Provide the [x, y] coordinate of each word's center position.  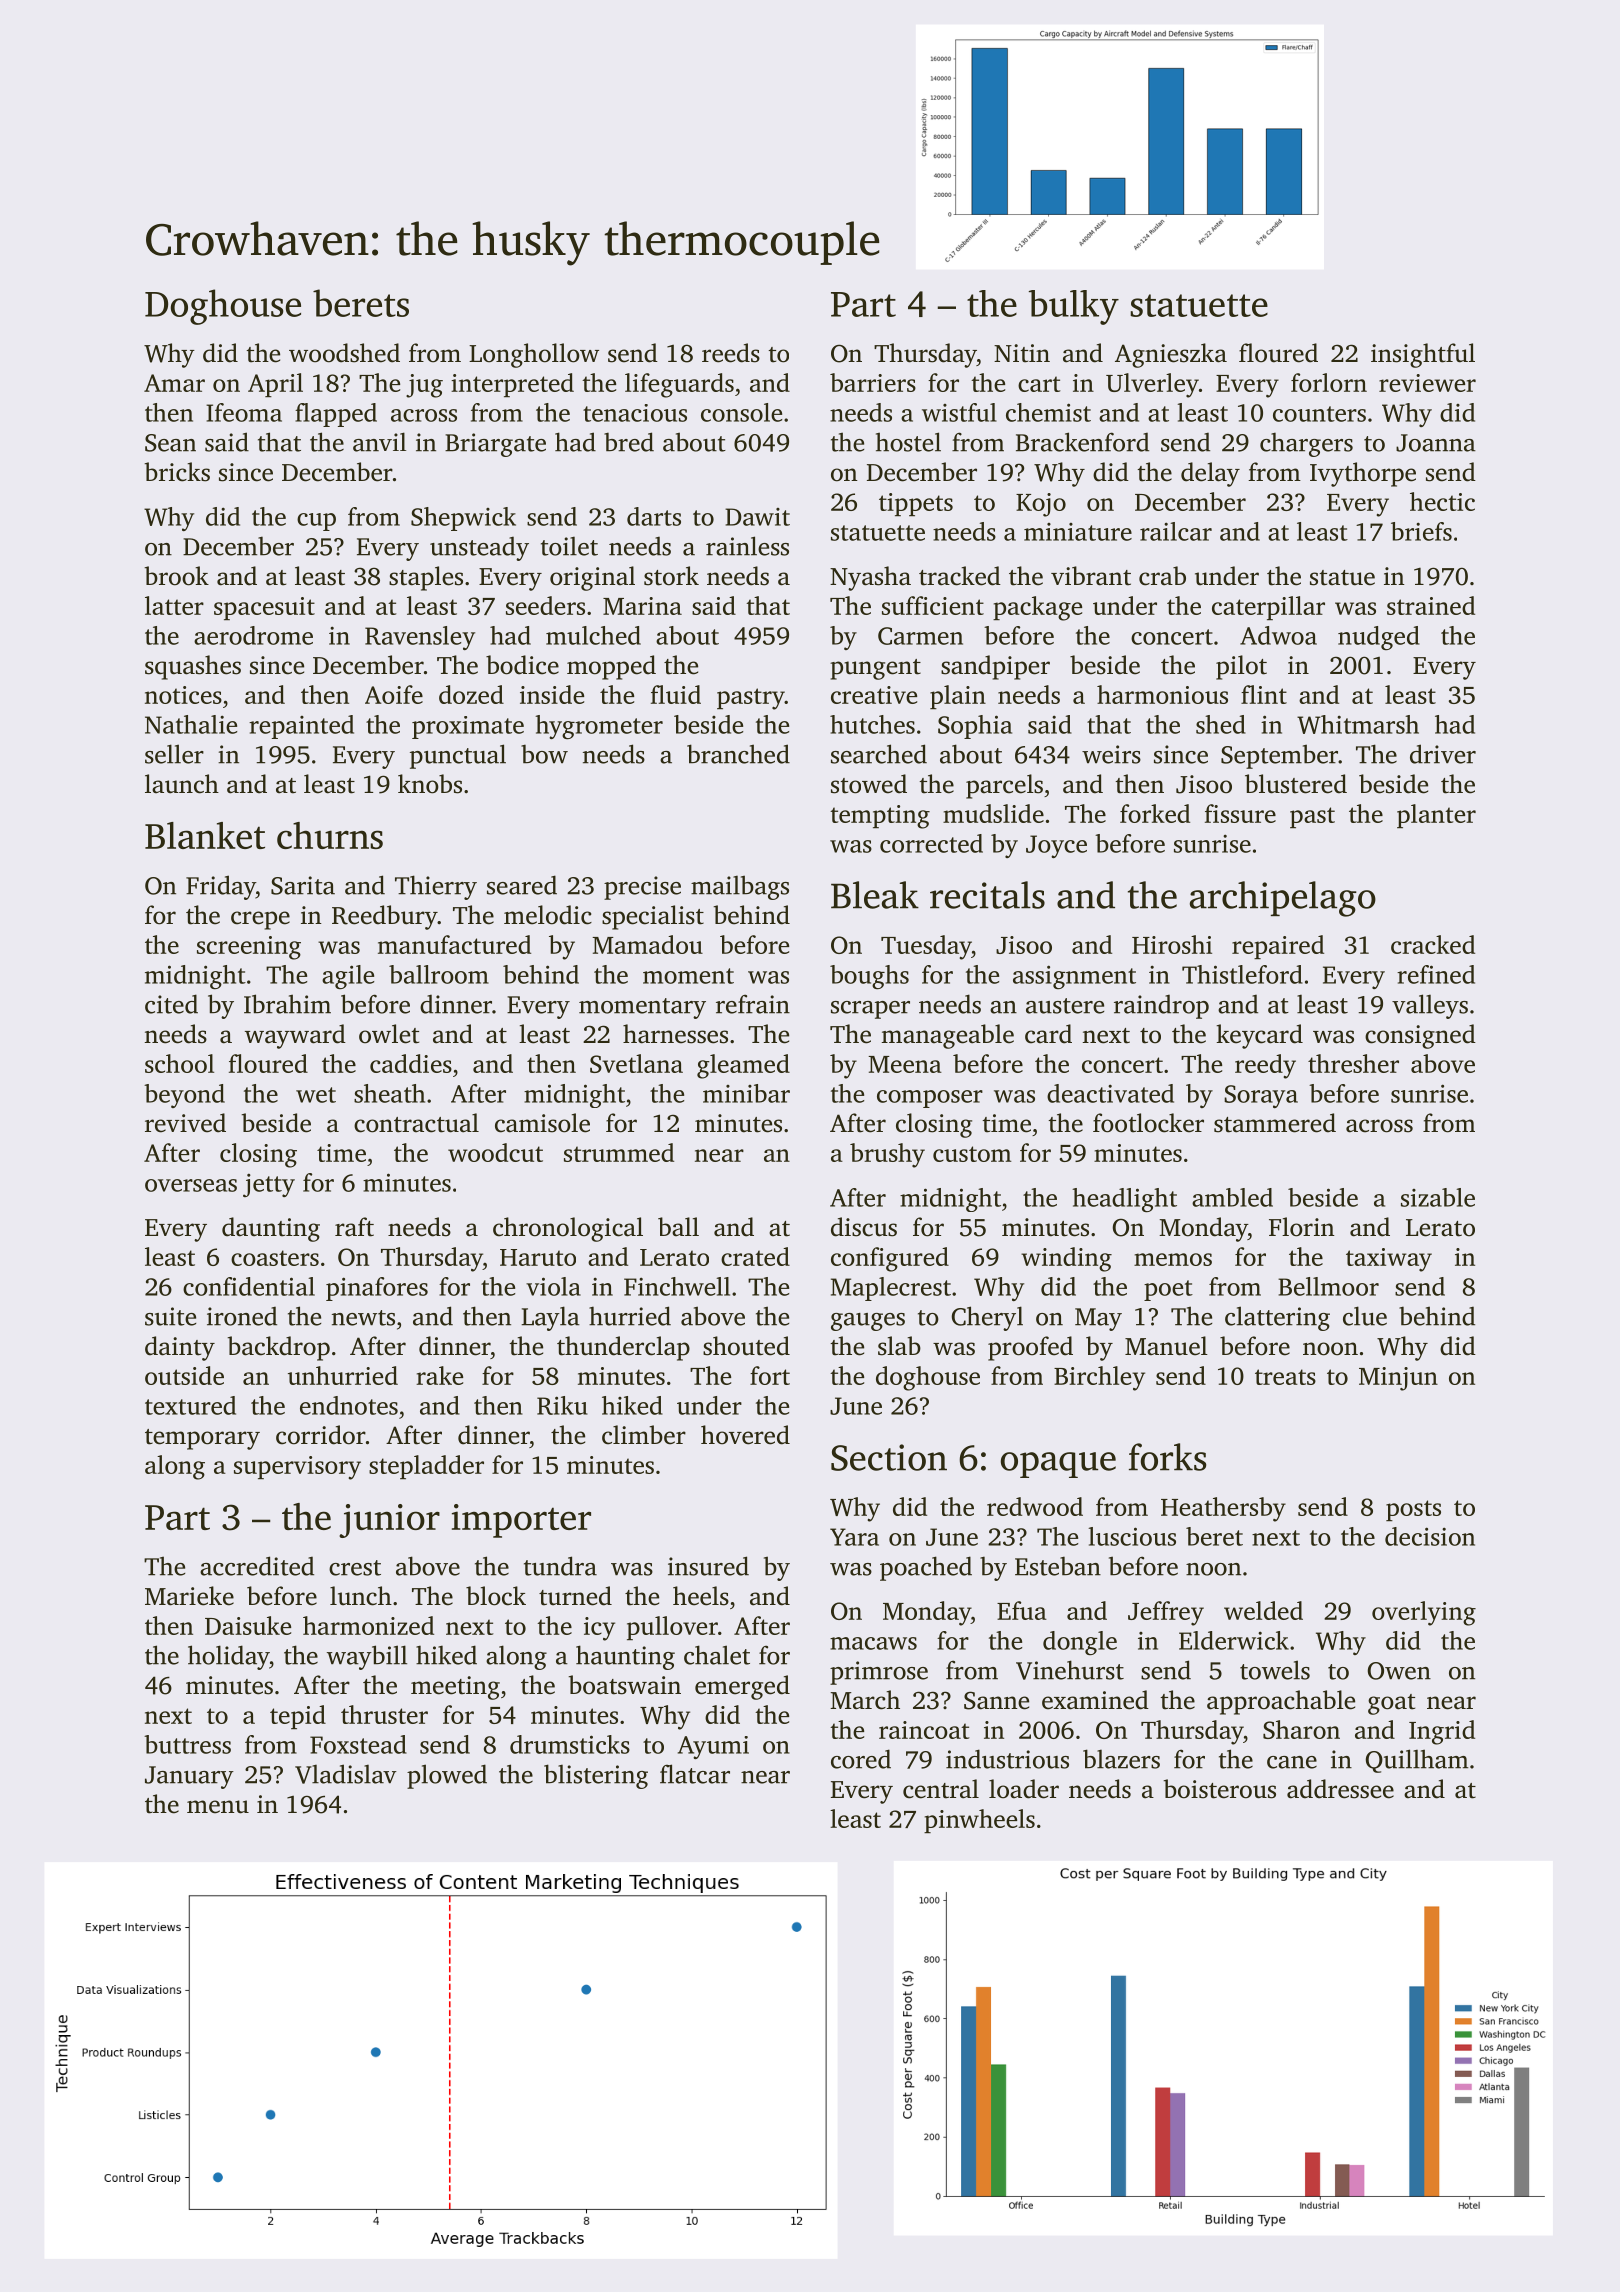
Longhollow [534, 355]
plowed [447, 1776]
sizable [1438, 1197]
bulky [1074, 307]
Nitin [1022, 353]
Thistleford [1242, 974]
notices [183, 695]
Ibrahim [287, 1004]
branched [738, 754]
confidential [249, 1286]
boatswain [624, 1685]
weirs [1111, 754]
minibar [746, 1093]
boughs [869, 977]
